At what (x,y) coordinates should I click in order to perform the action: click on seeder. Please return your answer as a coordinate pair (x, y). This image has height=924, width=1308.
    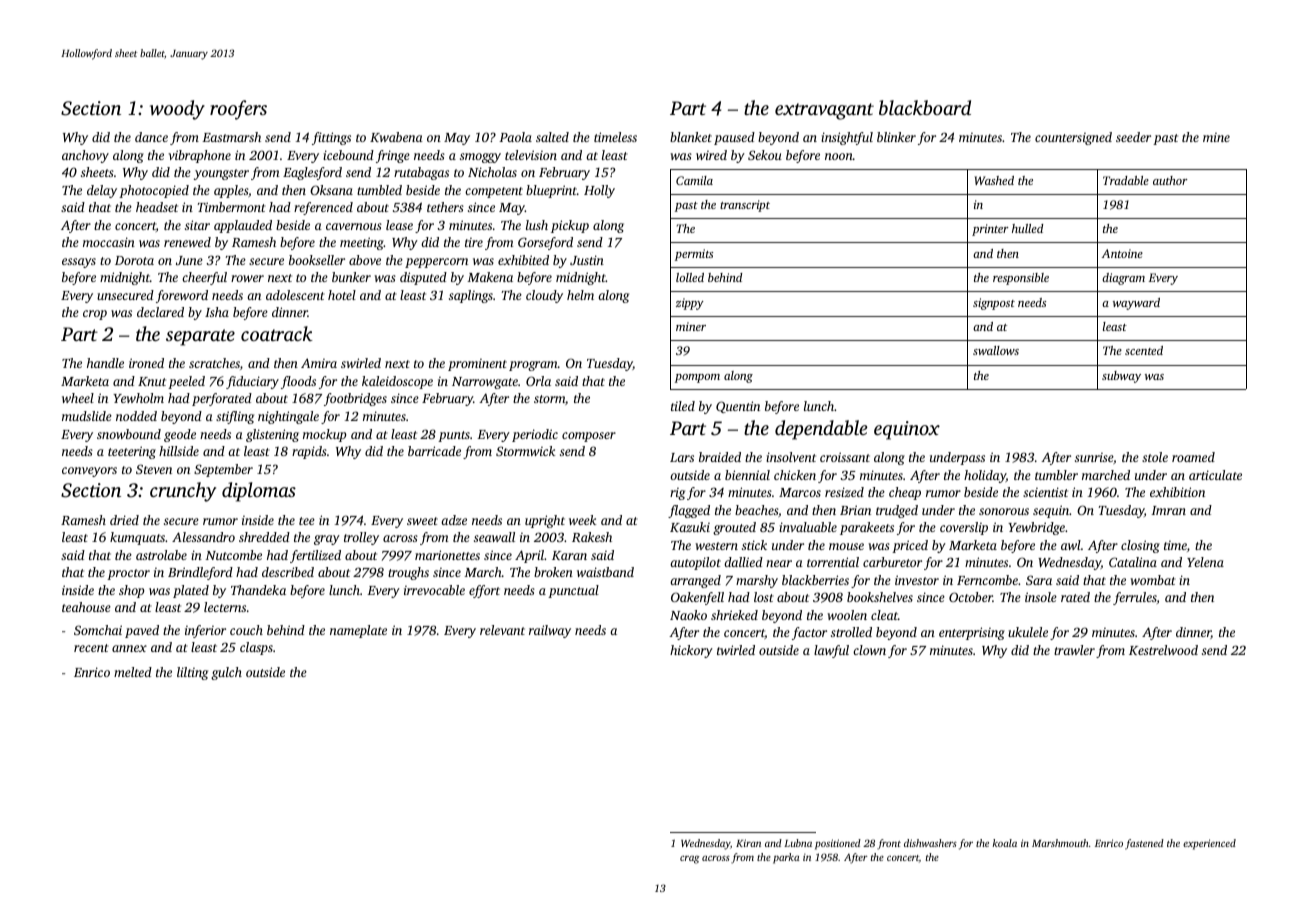
    Looking at the image, I should click on (1133, 137).
